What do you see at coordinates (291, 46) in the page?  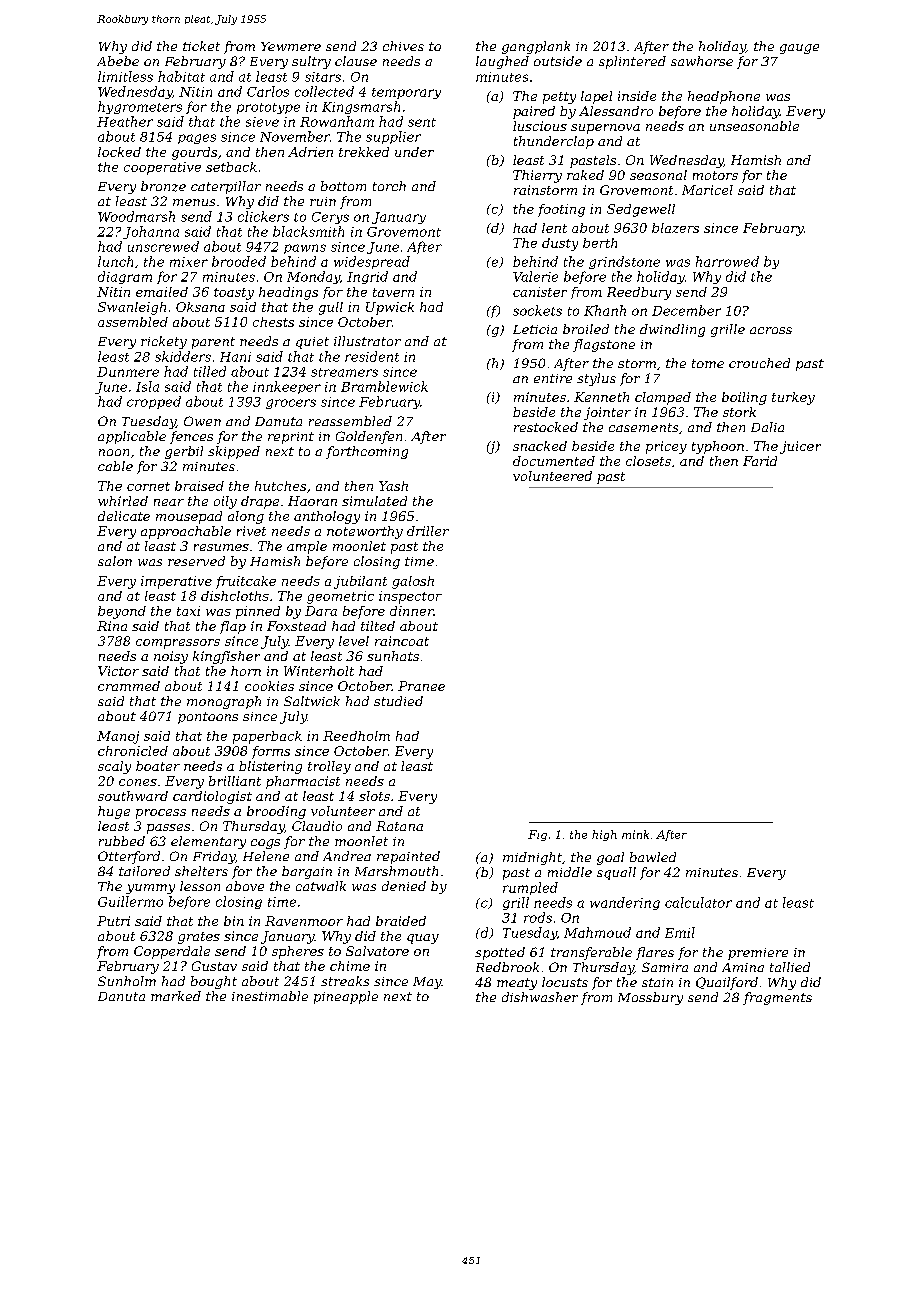 I see `Yewmere` at bounding box center [291, 46].
